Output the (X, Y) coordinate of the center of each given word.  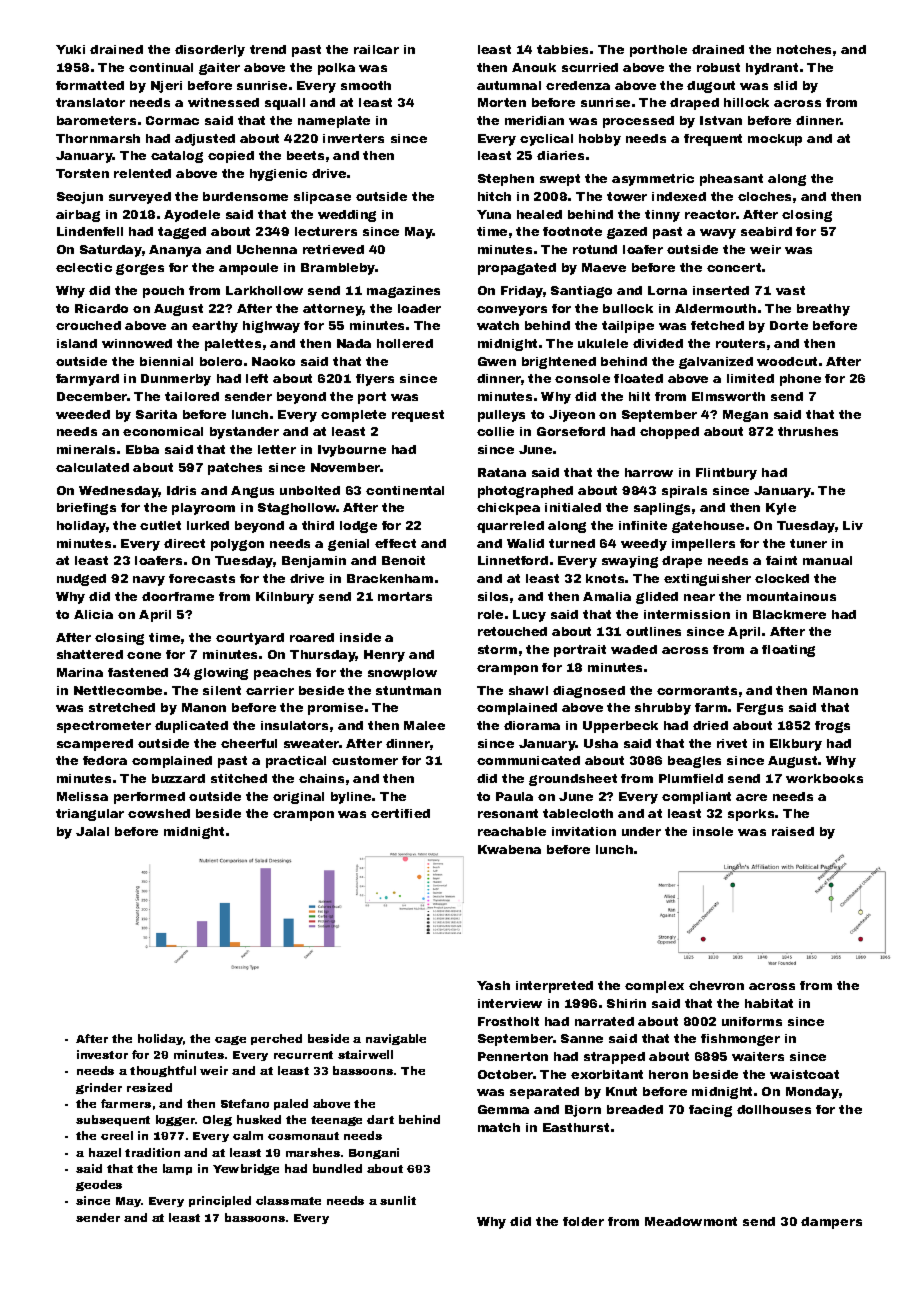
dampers (831, 1223)
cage (230, 1040)
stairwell (365, 1054)
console (582, 378)
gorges (140, 269)
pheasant (731, 180)
